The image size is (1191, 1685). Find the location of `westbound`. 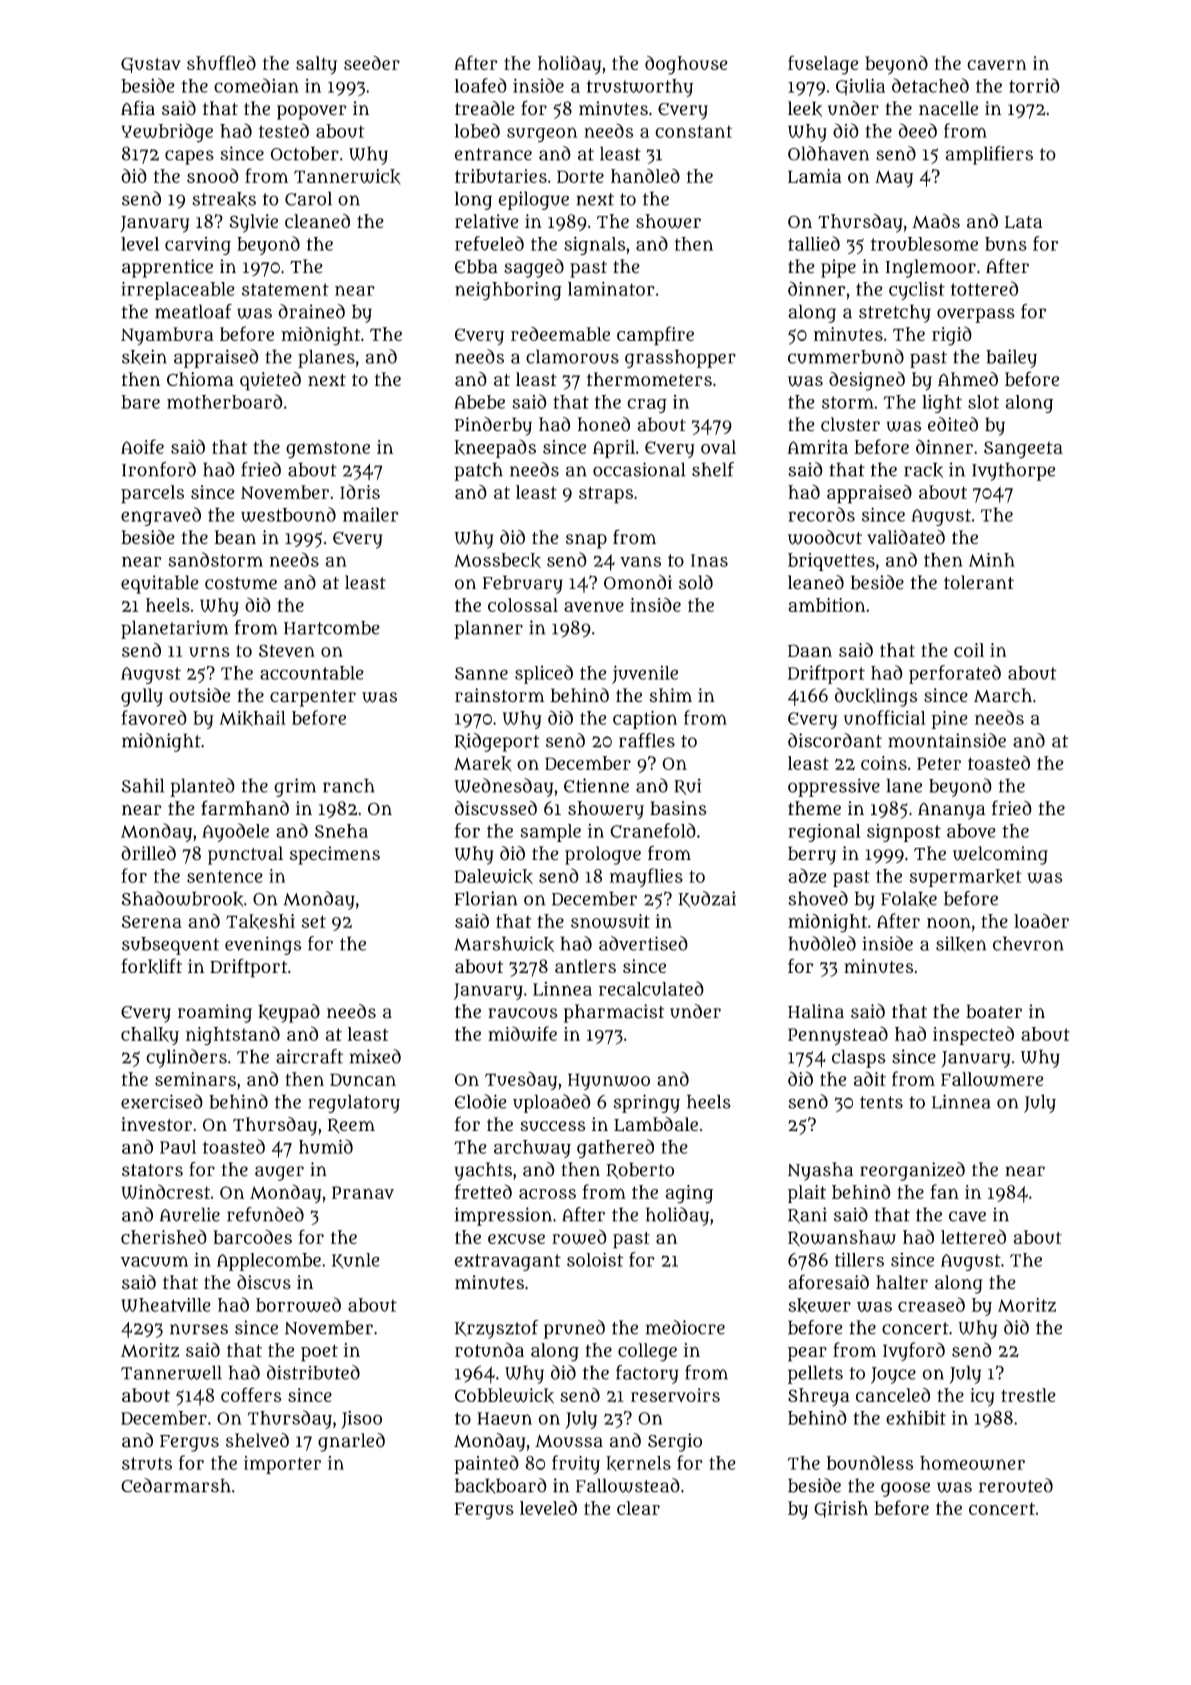

westbound is located at coordinates (288, 514).
